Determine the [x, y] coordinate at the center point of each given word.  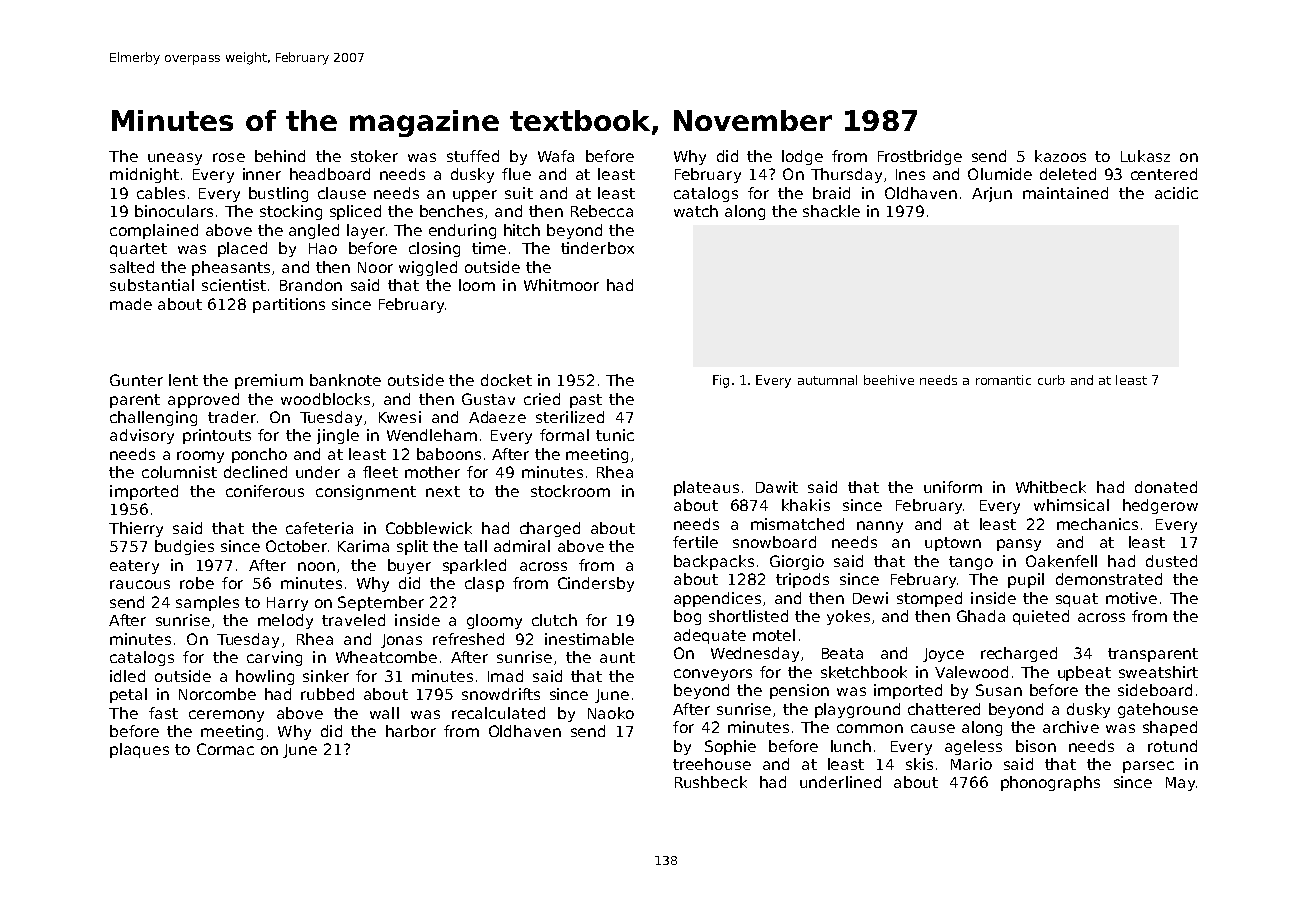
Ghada [981, 616]
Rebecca [602, 211]
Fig [721, 381]
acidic [1176, 193]
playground [857, 710]
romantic [1003, 380]
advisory [142, 436]
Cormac [225, 749]
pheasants [232, 268]
